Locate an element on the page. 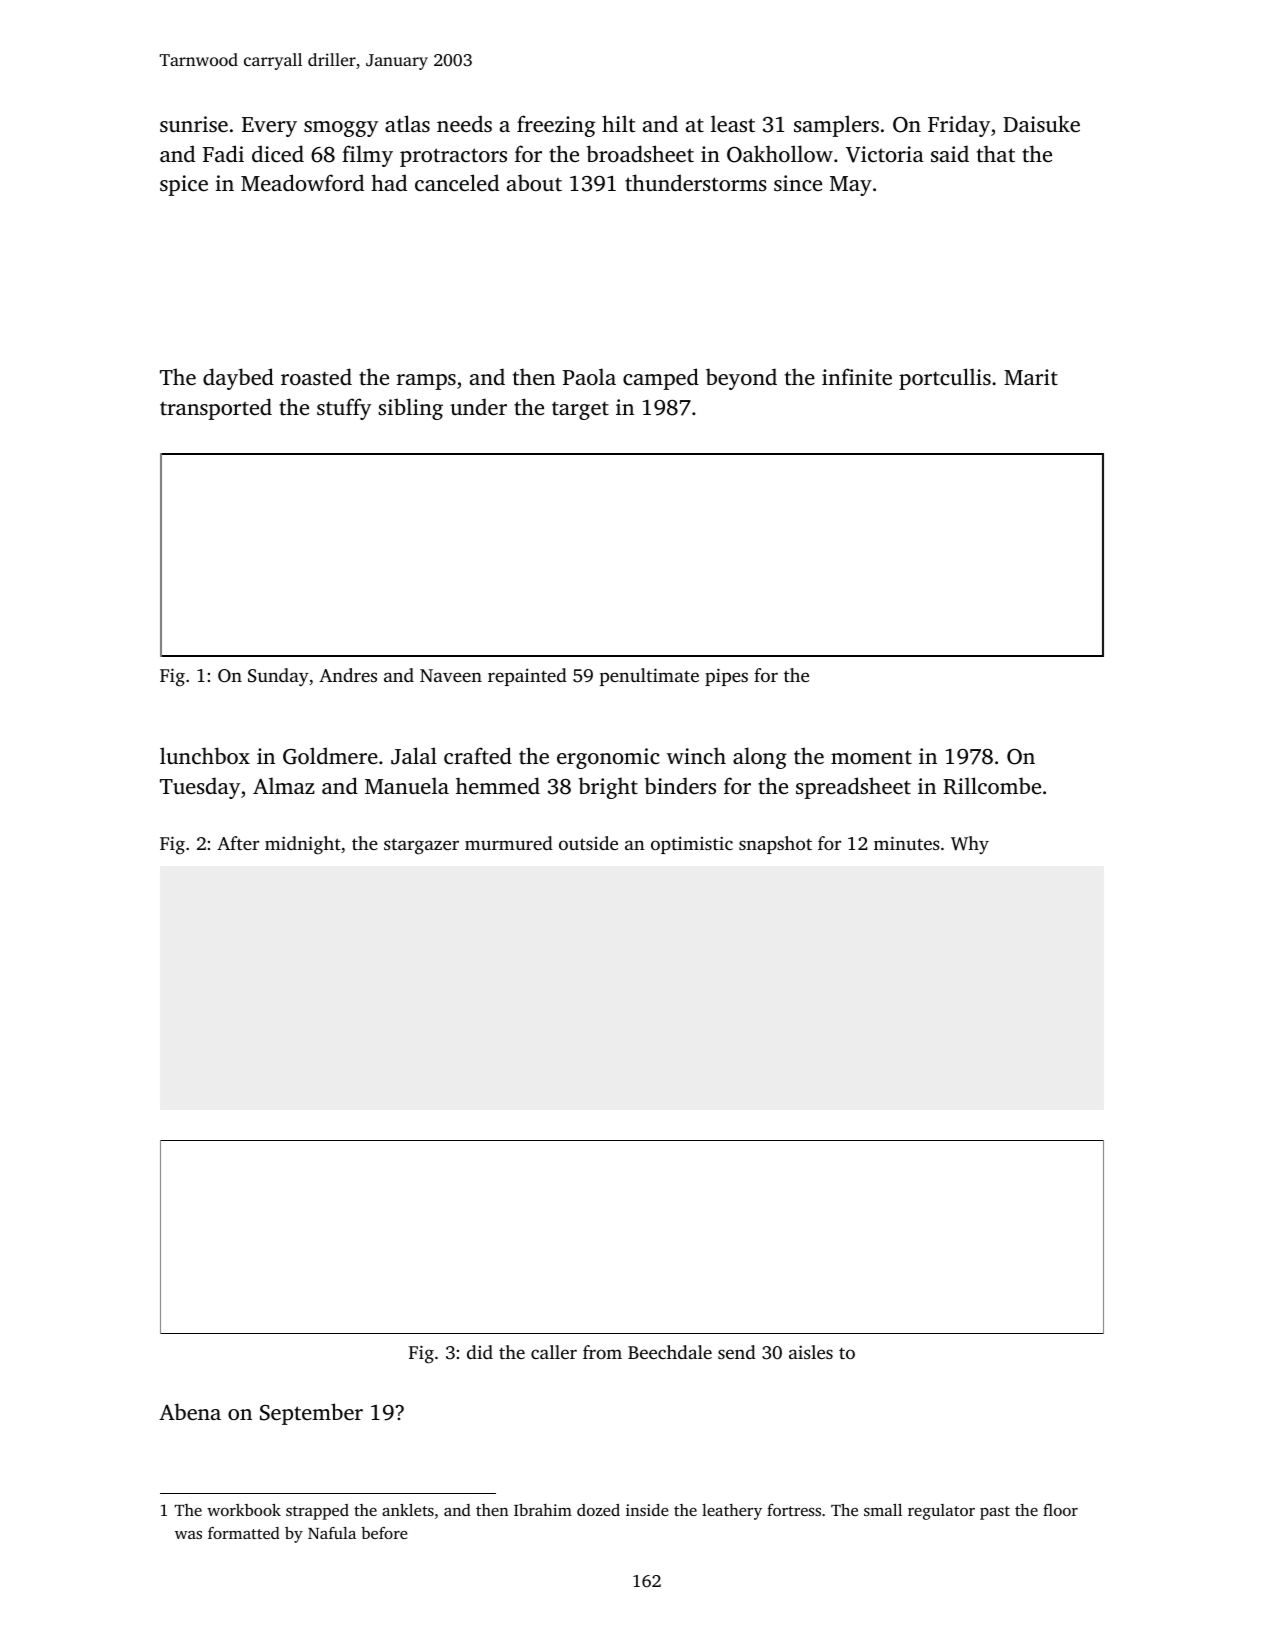 The image size is (1264, 1636). hemmed is located at coordinates (498, 785).
